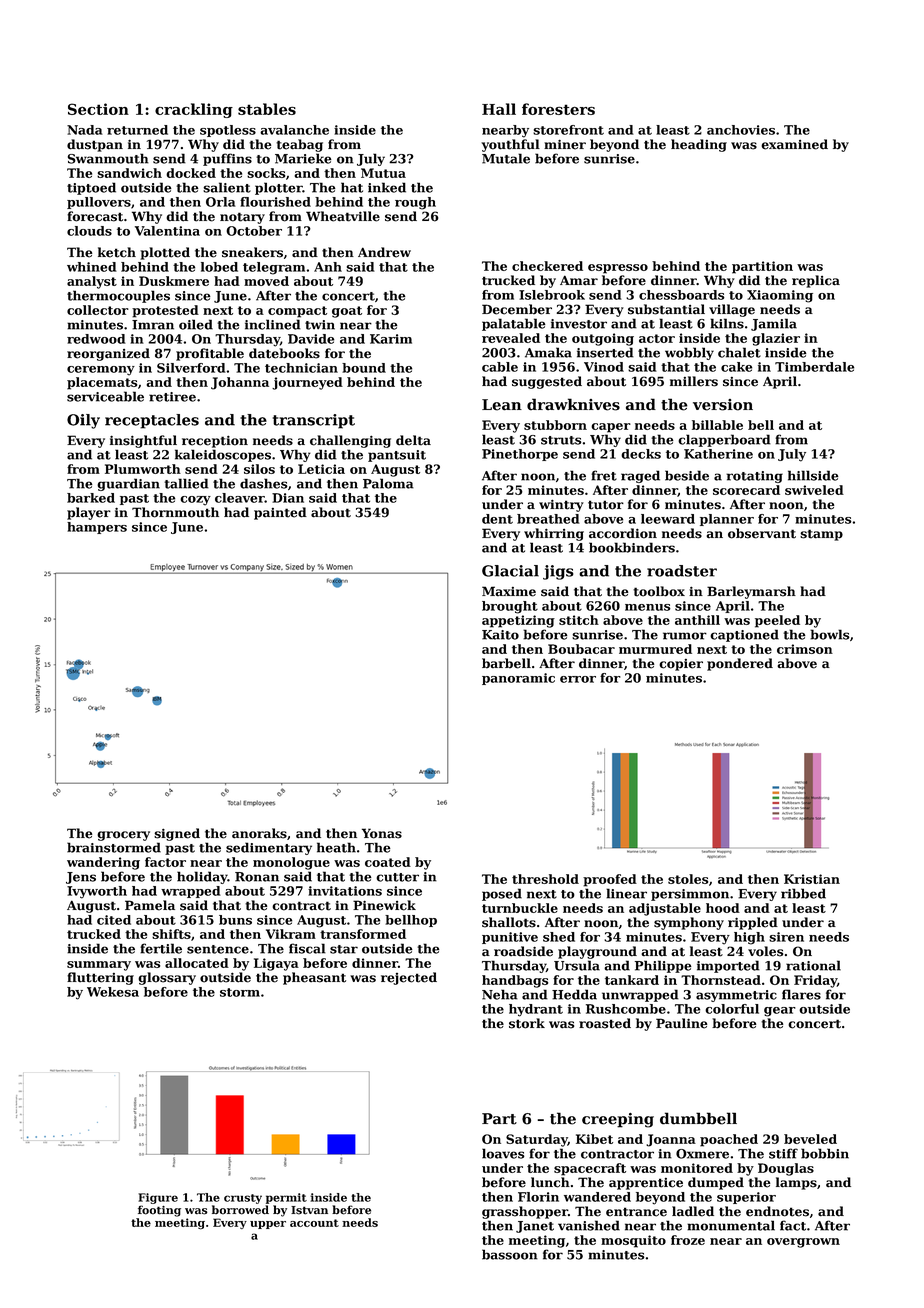 Image resolution: width=924 pixels, height=1308 pixels. I want to click on Florin, so click(538, 1197).
